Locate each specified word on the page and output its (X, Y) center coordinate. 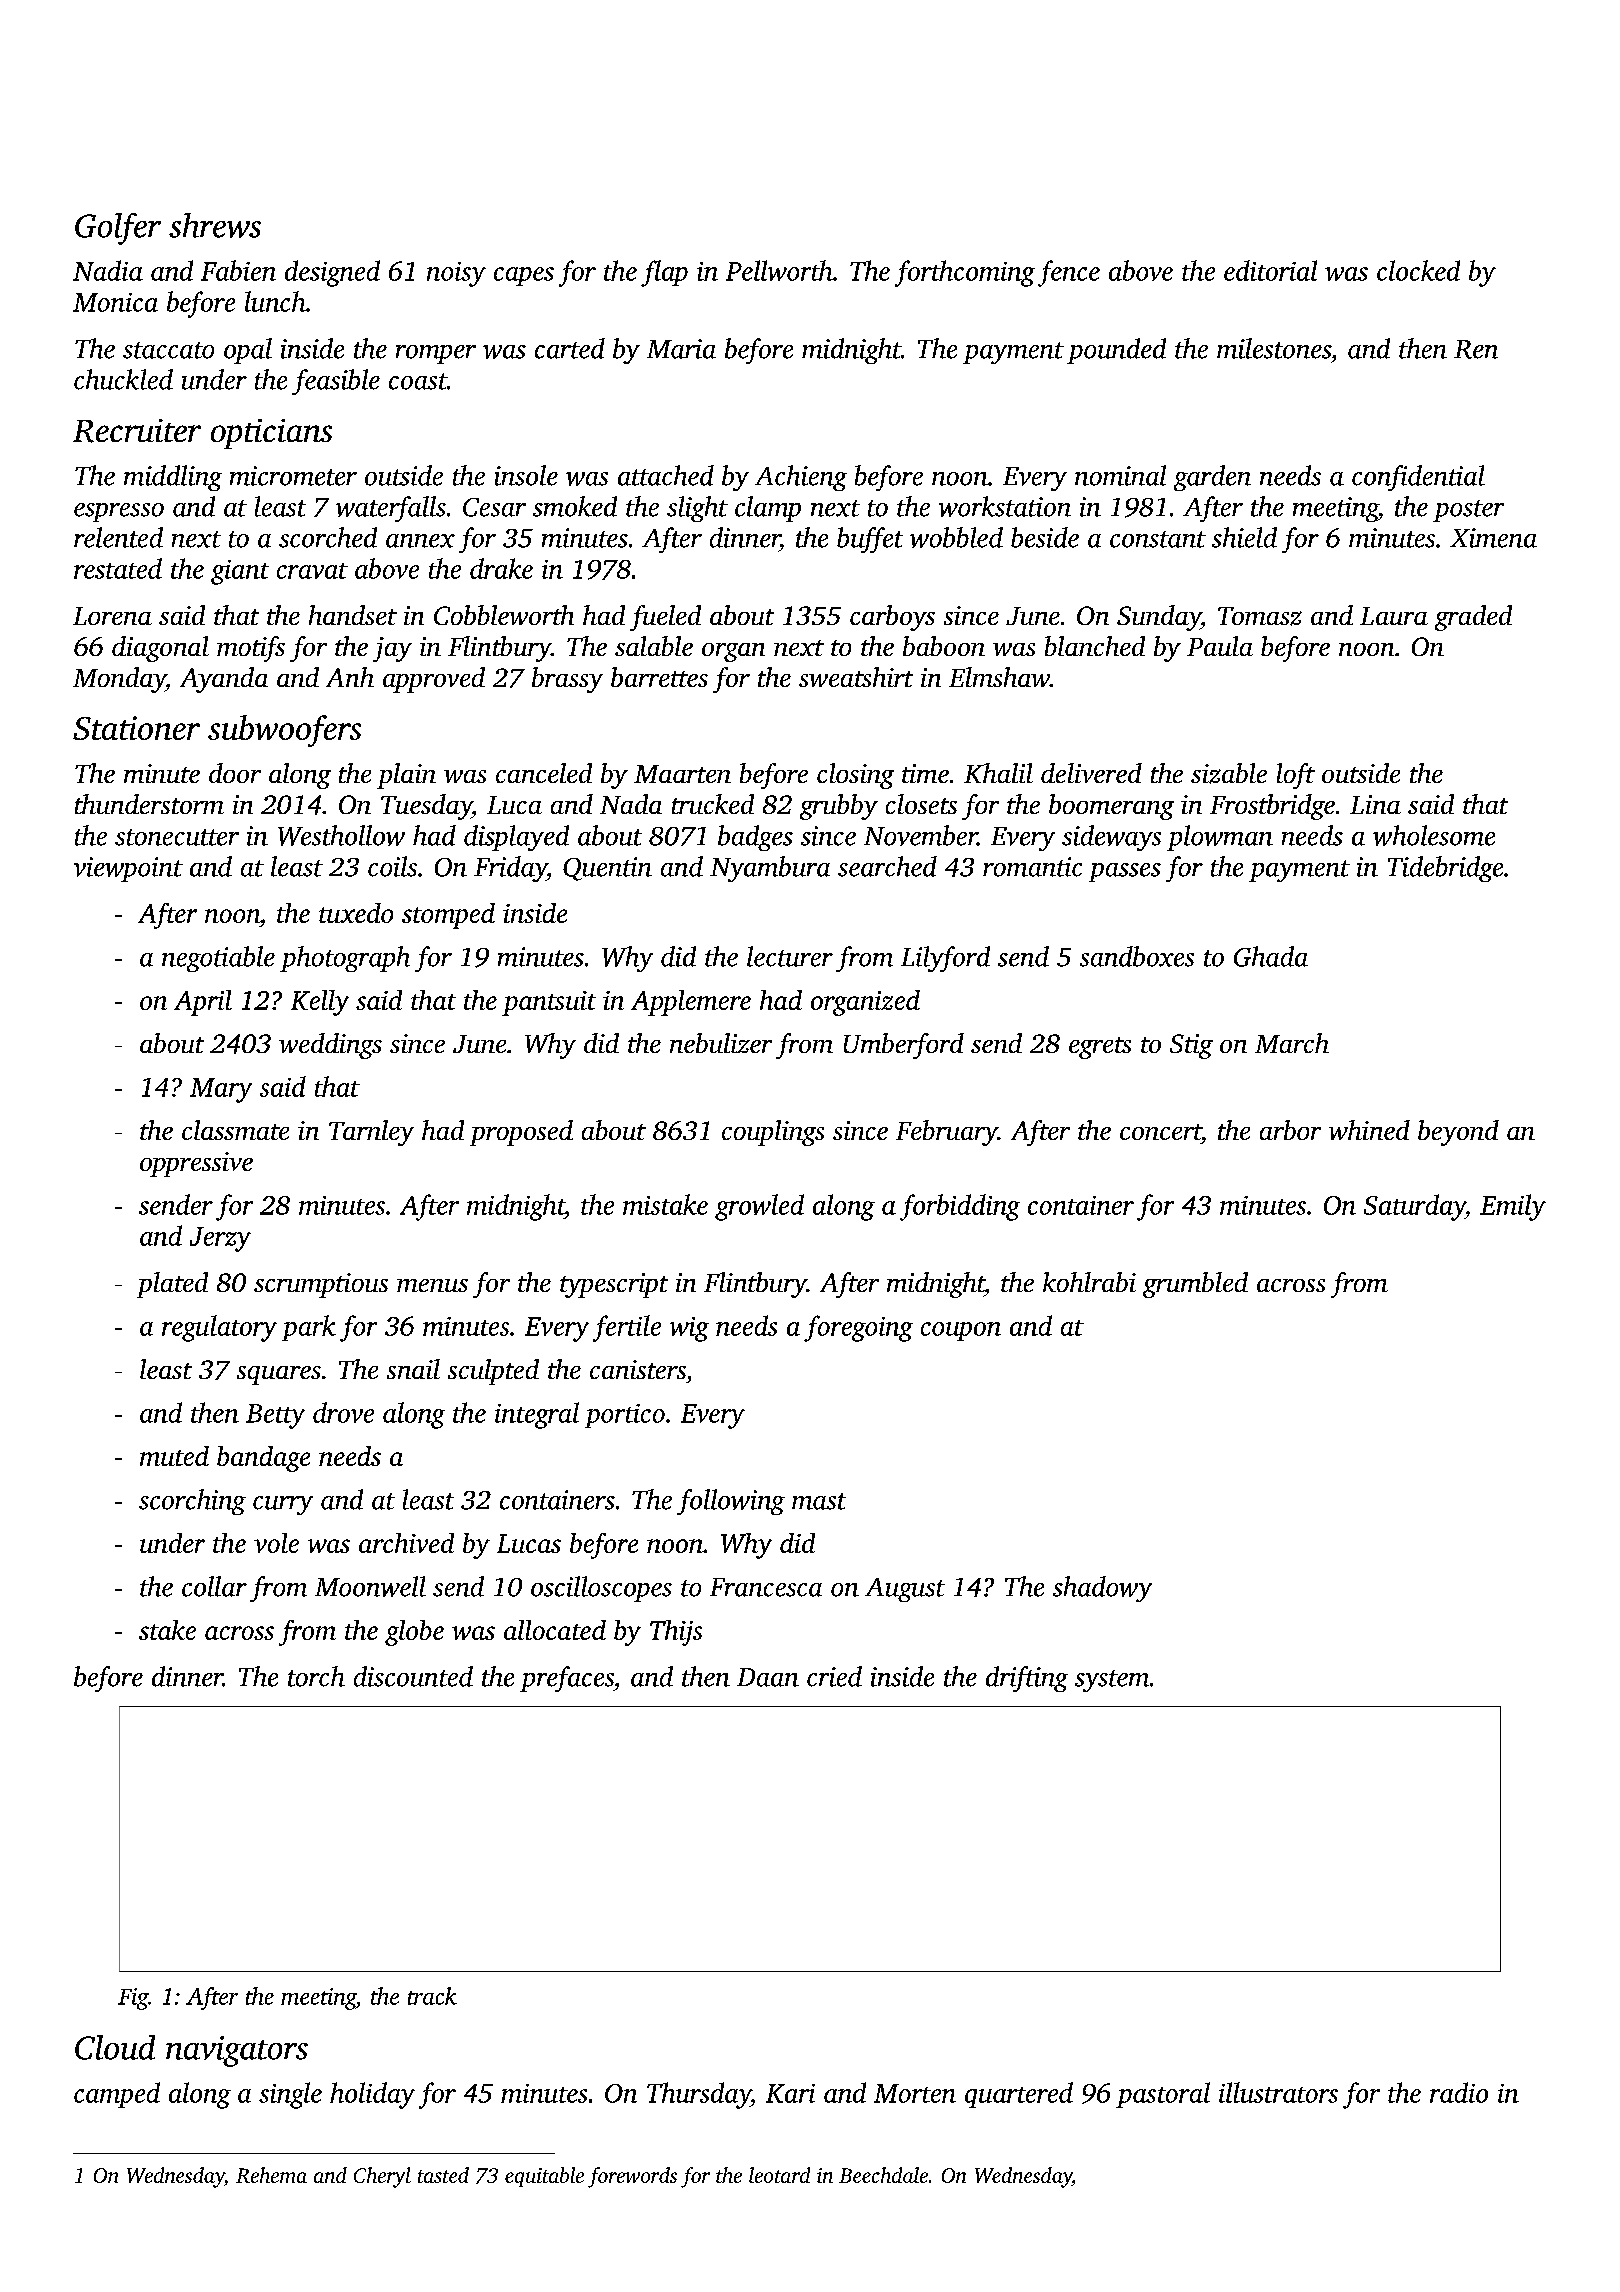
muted (174, 1456)
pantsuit (549, 1003)
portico (625, 1416)
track (432, 1996)
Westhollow (341, 835)
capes (524, 276)
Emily (1513, 1207)
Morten (915, 2093)
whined (1369, 1130)
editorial (1270, 270)
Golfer (118, 229)
